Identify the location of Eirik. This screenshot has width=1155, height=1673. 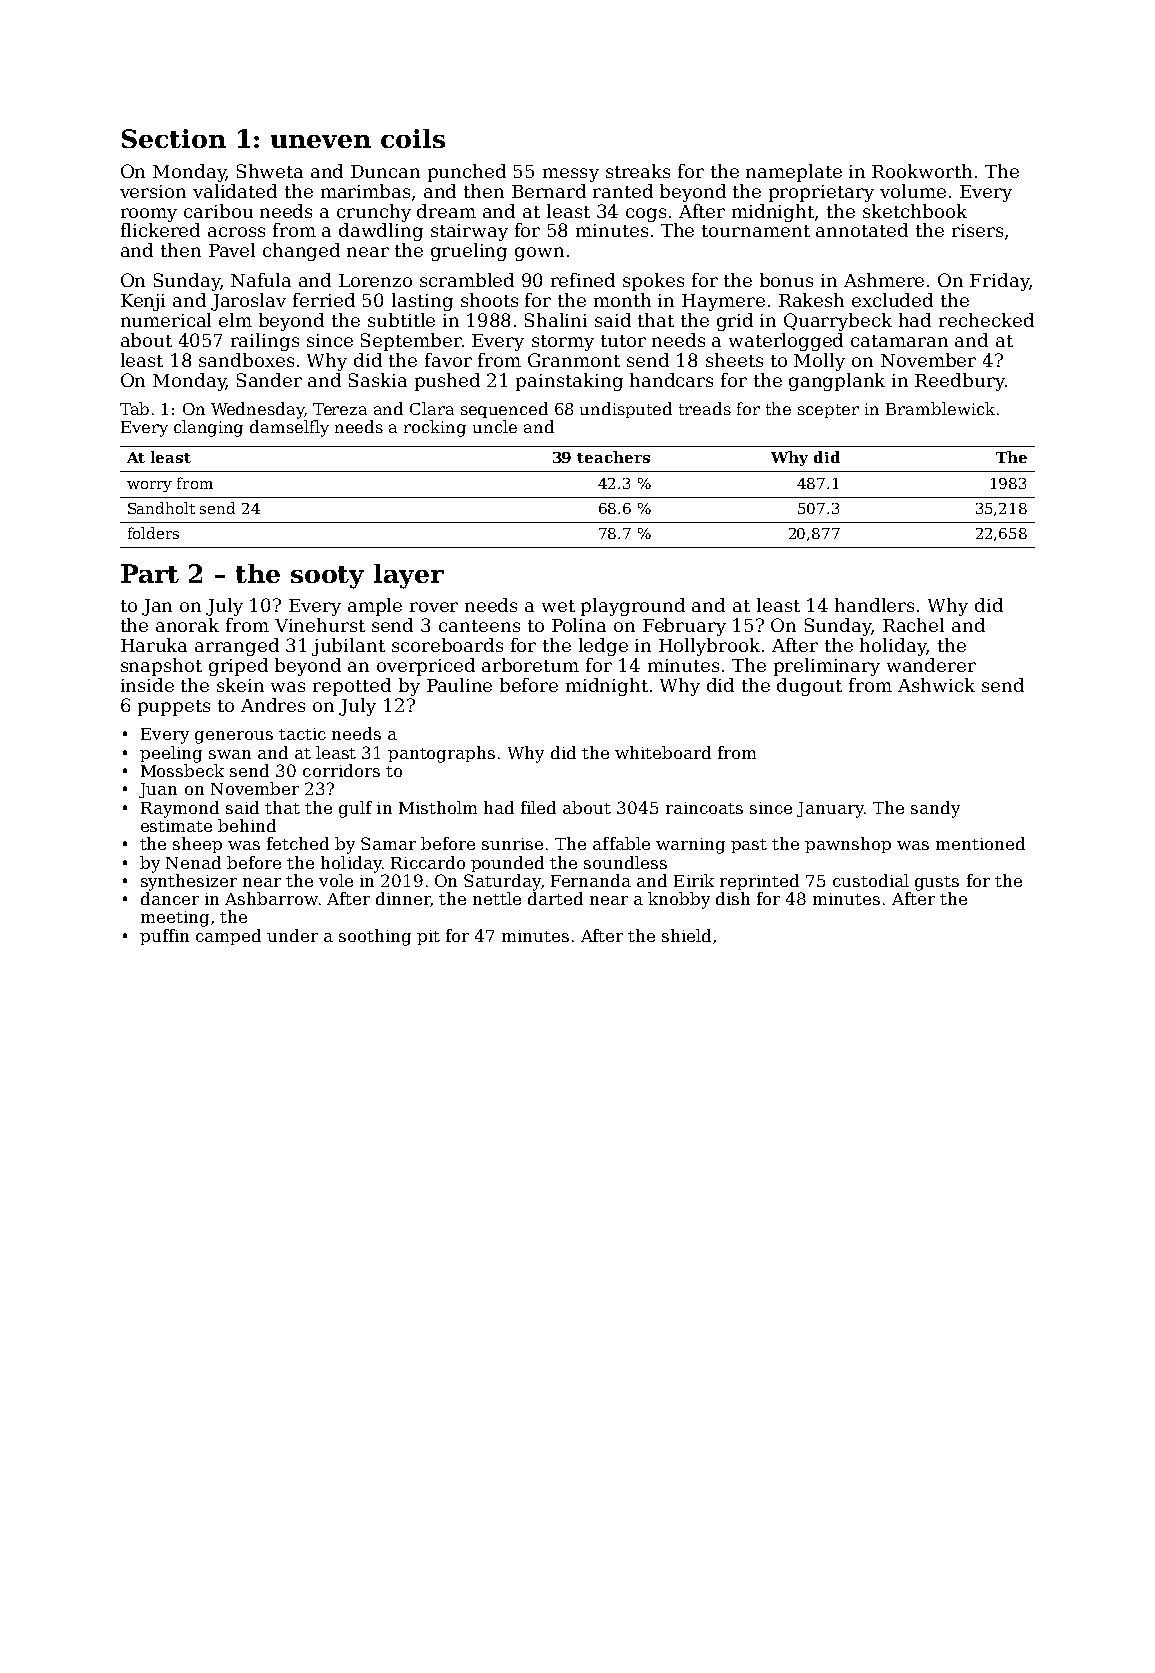
(694, 880).
